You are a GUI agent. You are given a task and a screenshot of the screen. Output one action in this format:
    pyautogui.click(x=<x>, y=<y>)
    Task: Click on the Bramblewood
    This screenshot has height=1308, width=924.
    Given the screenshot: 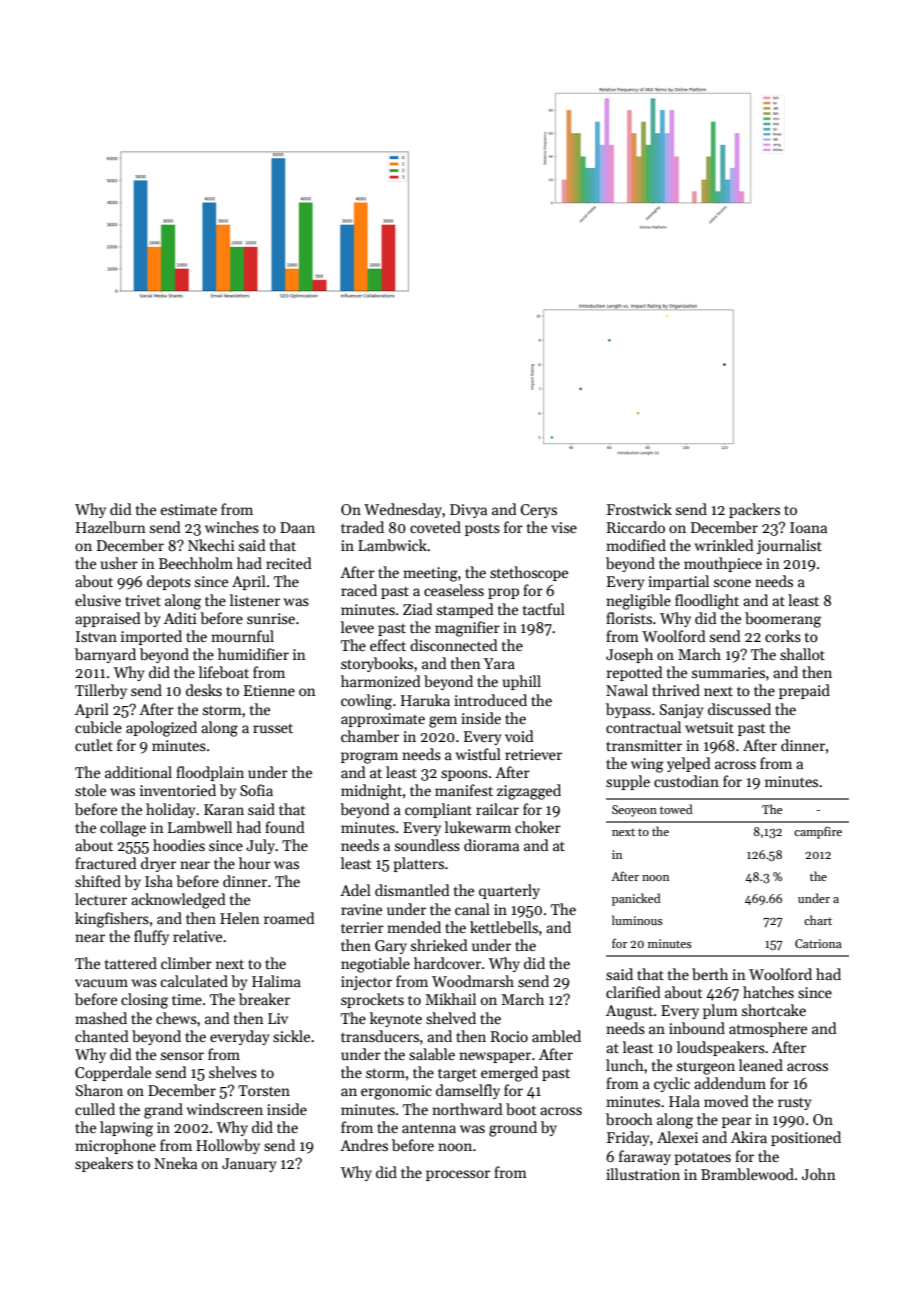 What is the action you would take?
    pyautogui.click(x=747, y=1174)
